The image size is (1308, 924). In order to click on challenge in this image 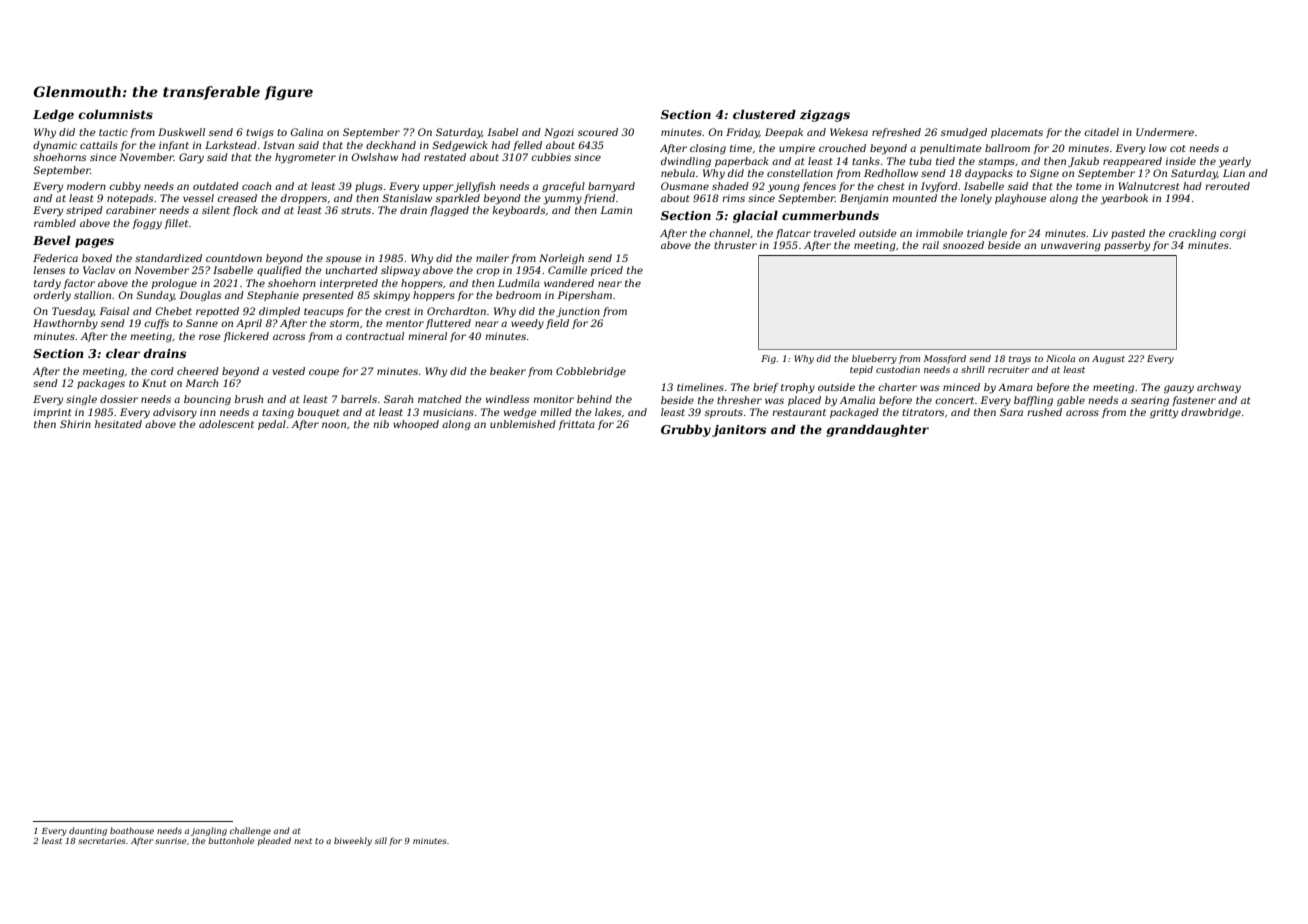, I will do `click(250, 831)`.
